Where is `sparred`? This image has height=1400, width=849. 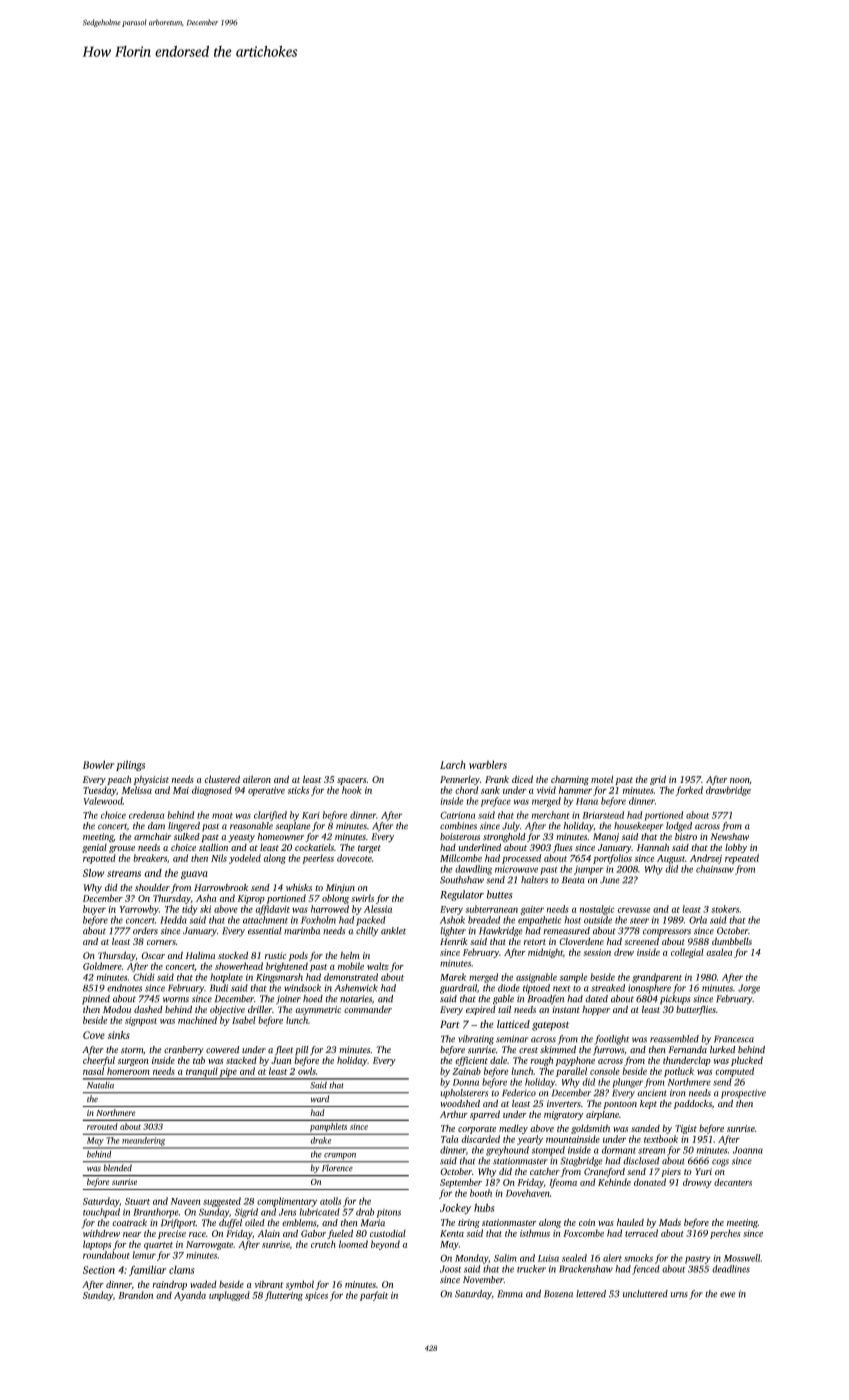
sparred is located at coordinates (485, 1115).
